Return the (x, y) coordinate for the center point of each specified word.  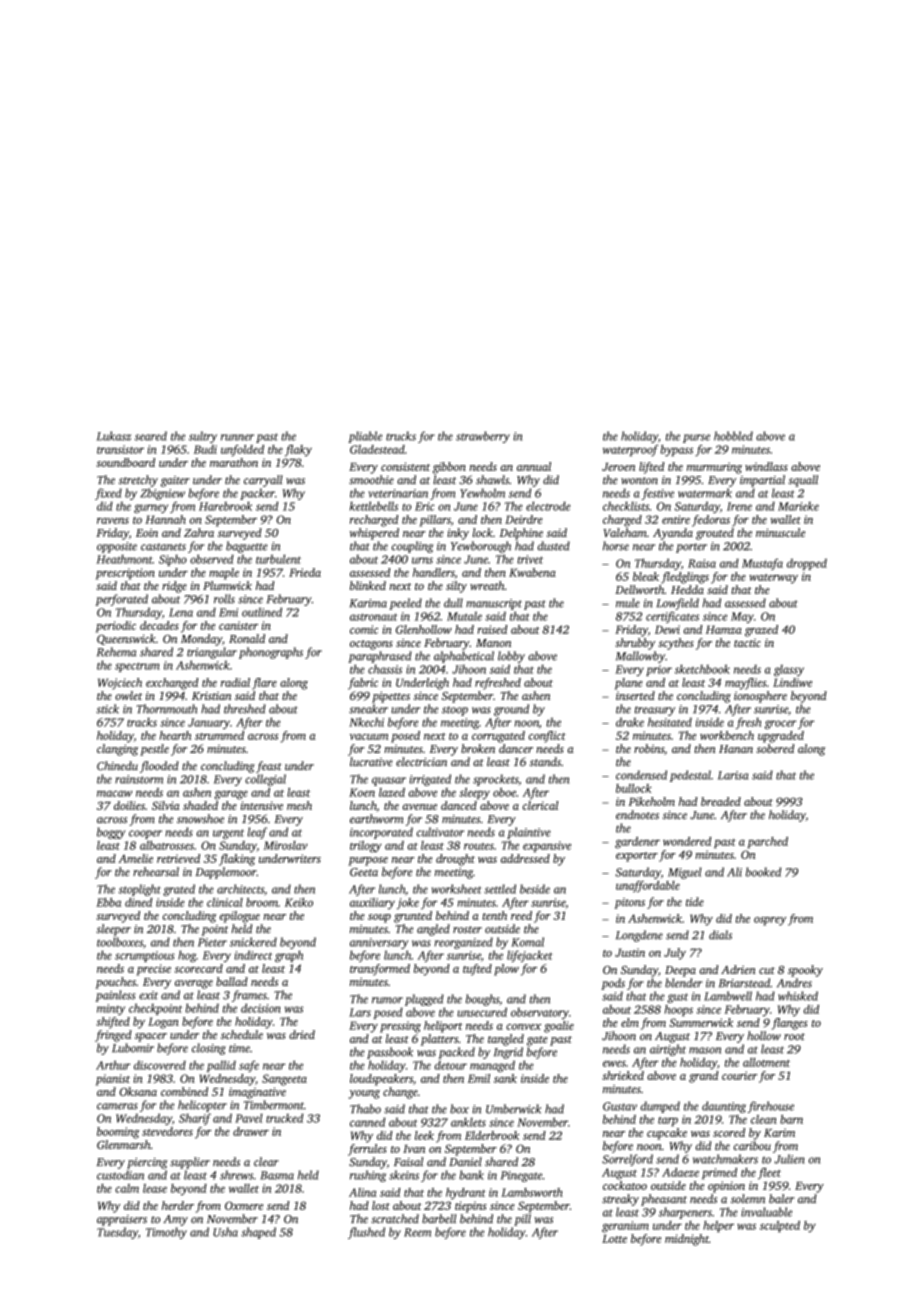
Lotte (614, 1239)
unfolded (242, 451)
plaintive (529, 833)
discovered (160, 1065)
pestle (154, 750)
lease (155, 1188)
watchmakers (725, 1159)
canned (367, 1122)
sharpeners (685, 1213)
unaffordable (648, 887)
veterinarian (398, 493)
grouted (715, 534)
